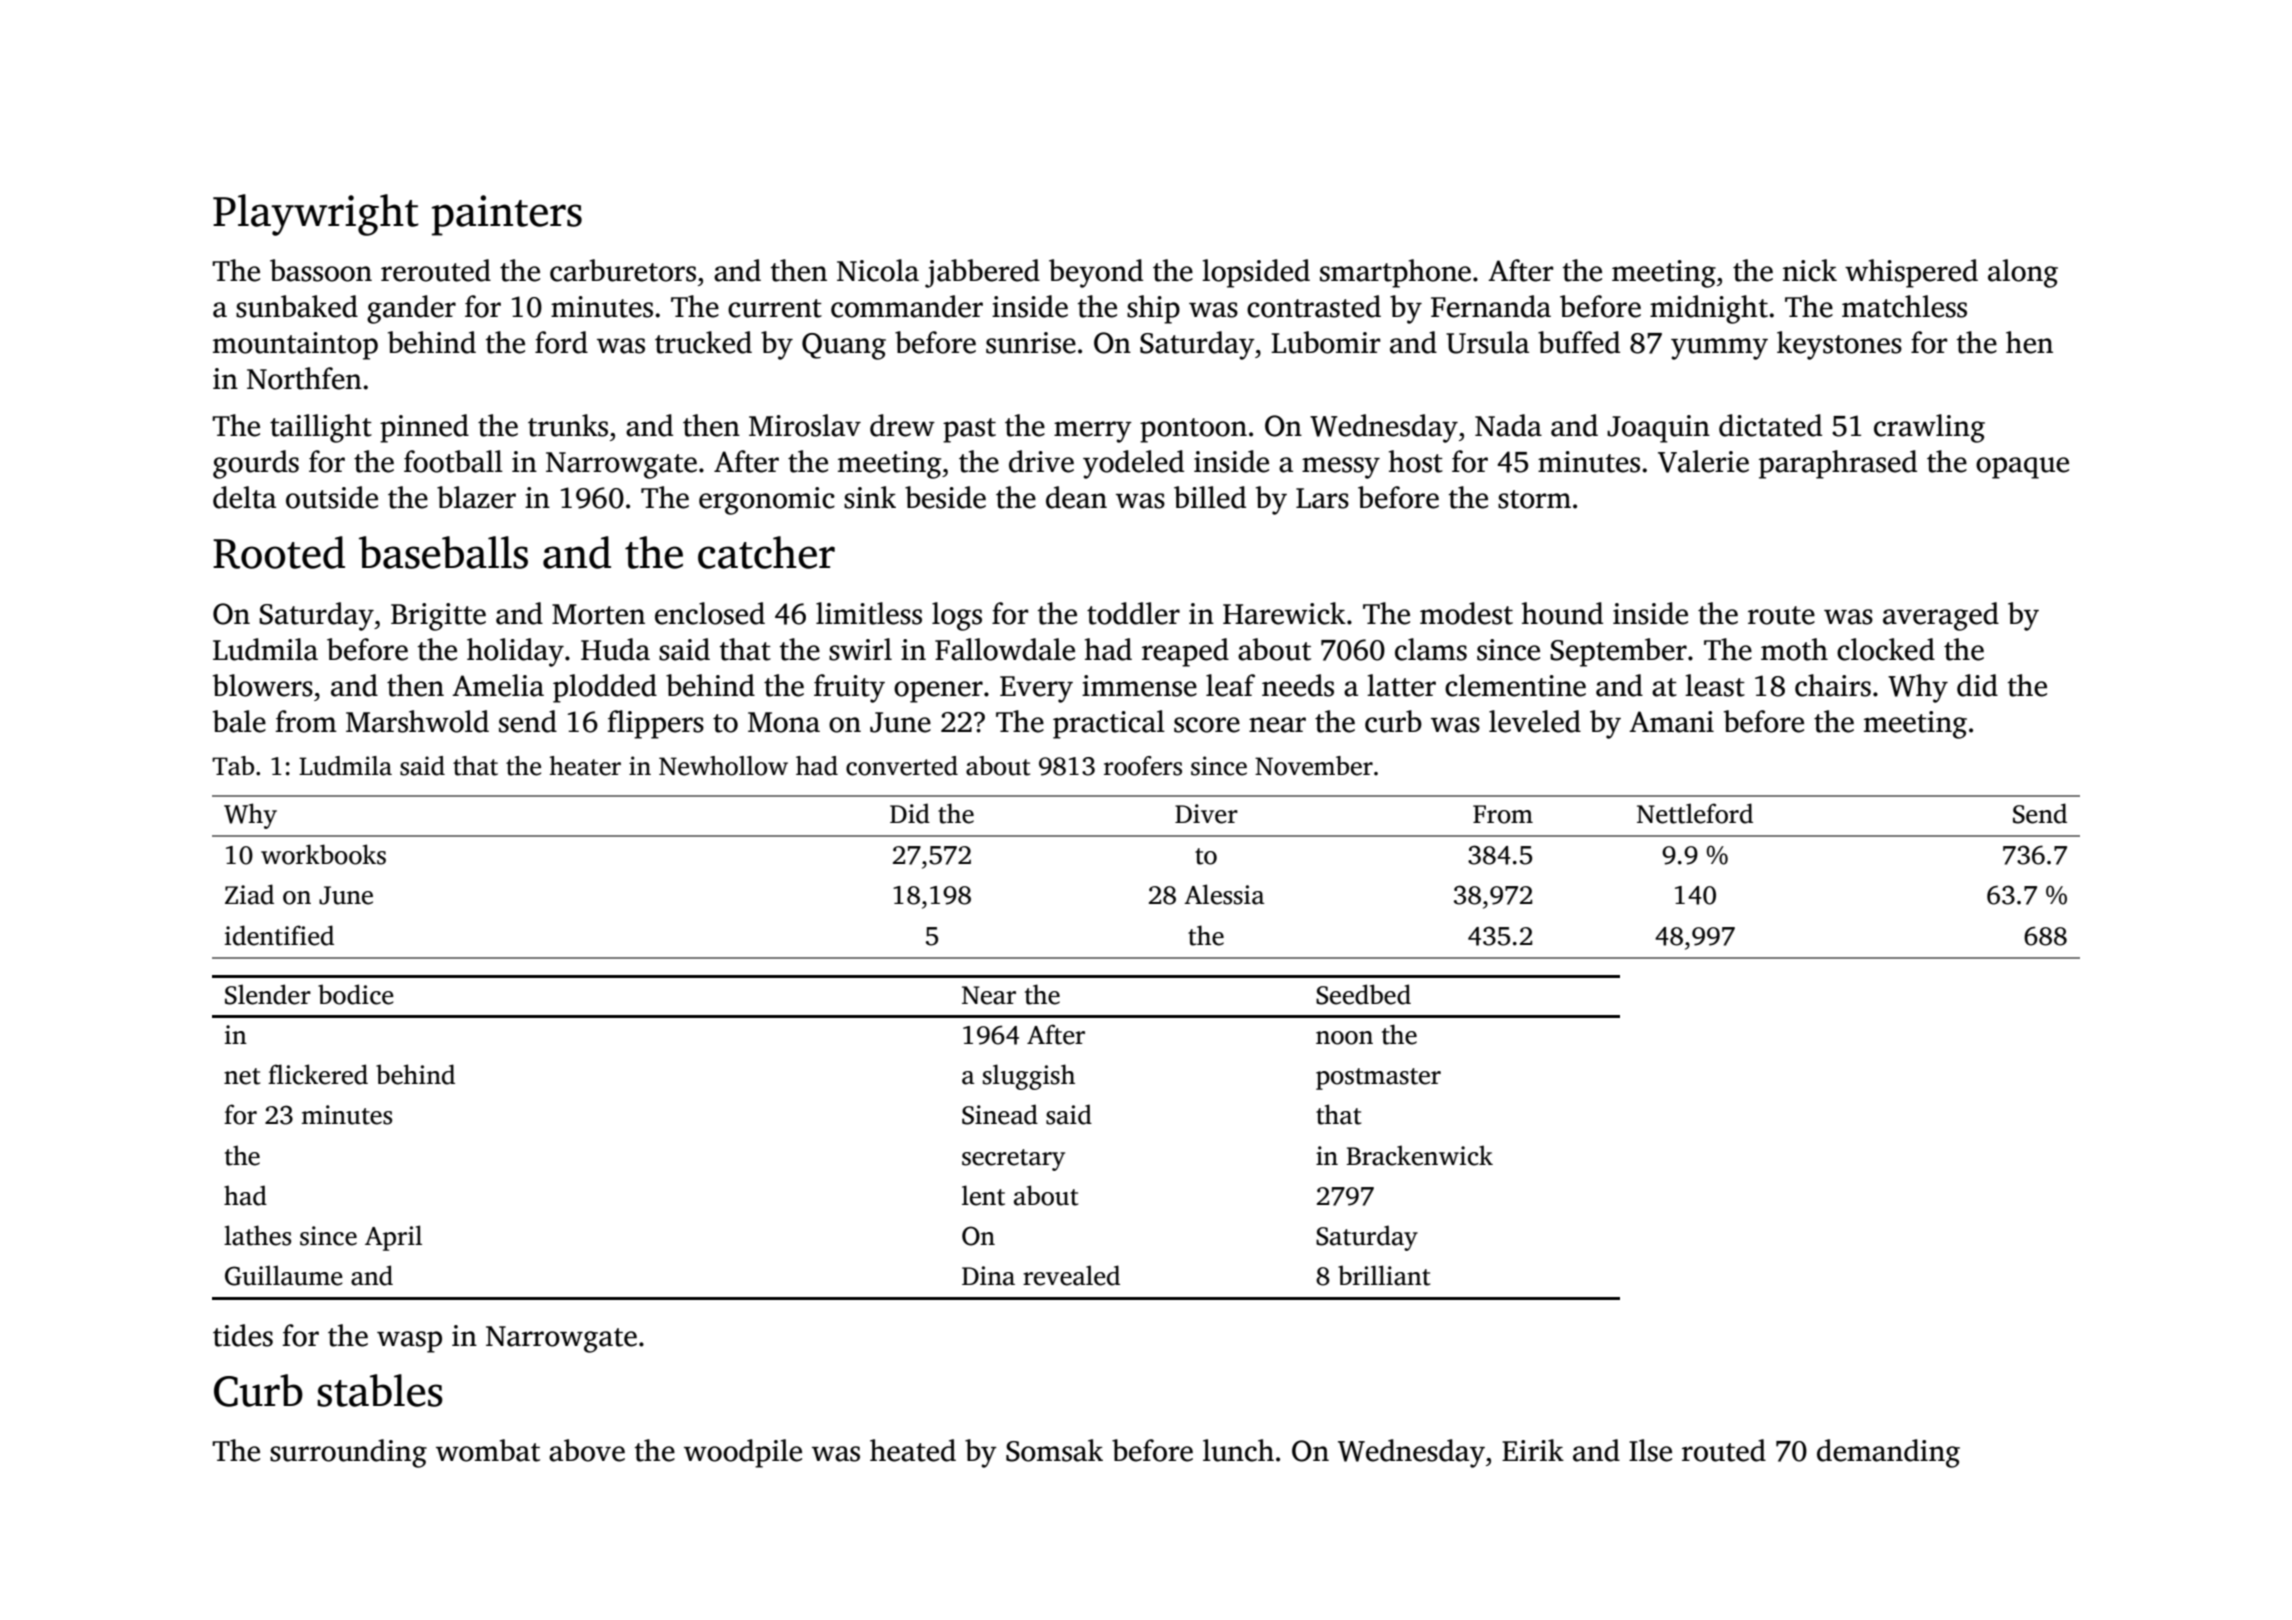 The height and width of the screenshot is (1620, 2292). What do you see at coordinates (1888, 1453) in the screenshot?
I see `demanding` at bounding box center [1888, 1453].
